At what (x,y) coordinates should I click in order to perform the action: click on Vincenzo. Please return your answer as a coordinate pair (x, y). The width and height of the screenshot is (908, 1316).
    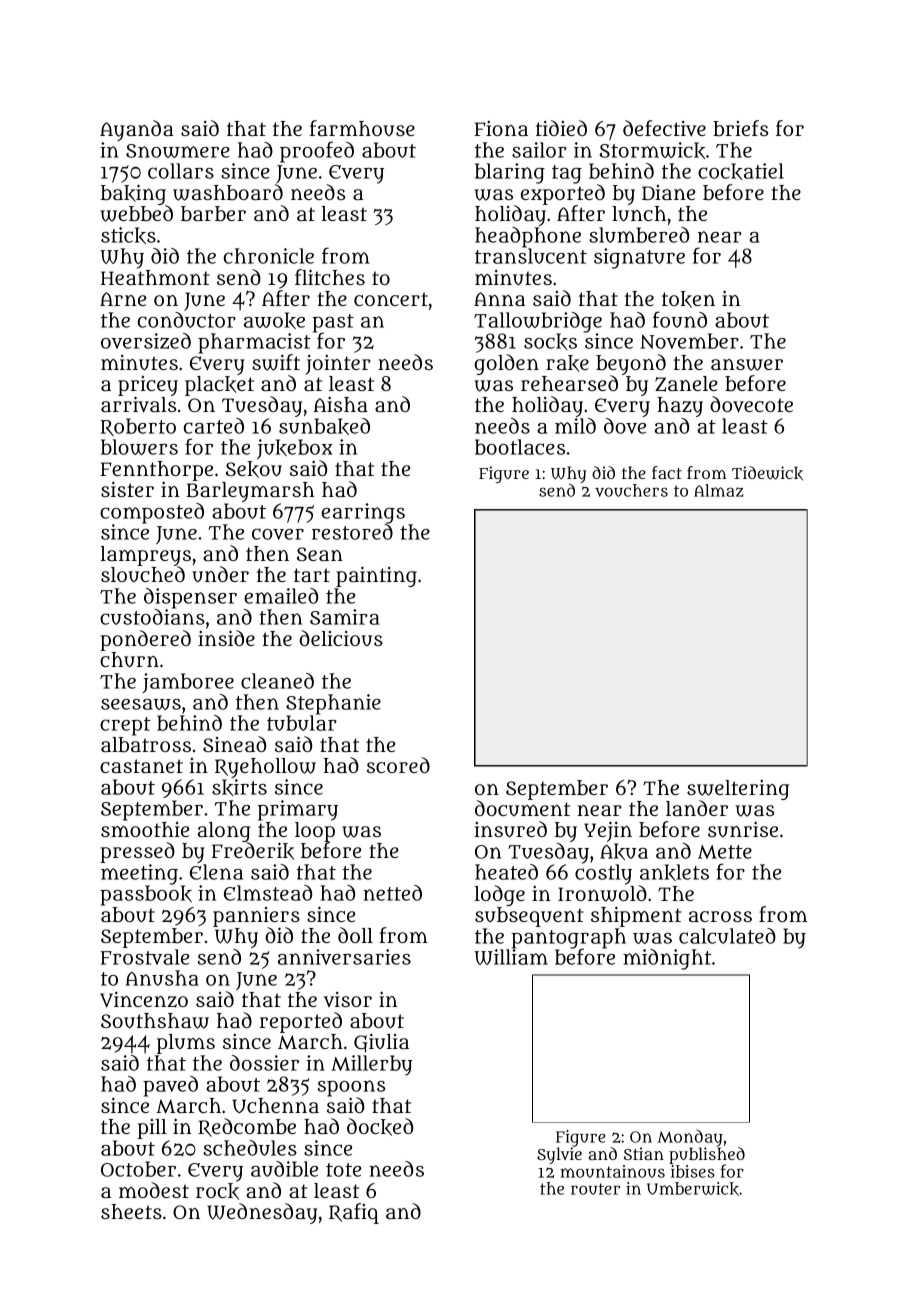
    Looking at the image, I should click on (144, 999).
